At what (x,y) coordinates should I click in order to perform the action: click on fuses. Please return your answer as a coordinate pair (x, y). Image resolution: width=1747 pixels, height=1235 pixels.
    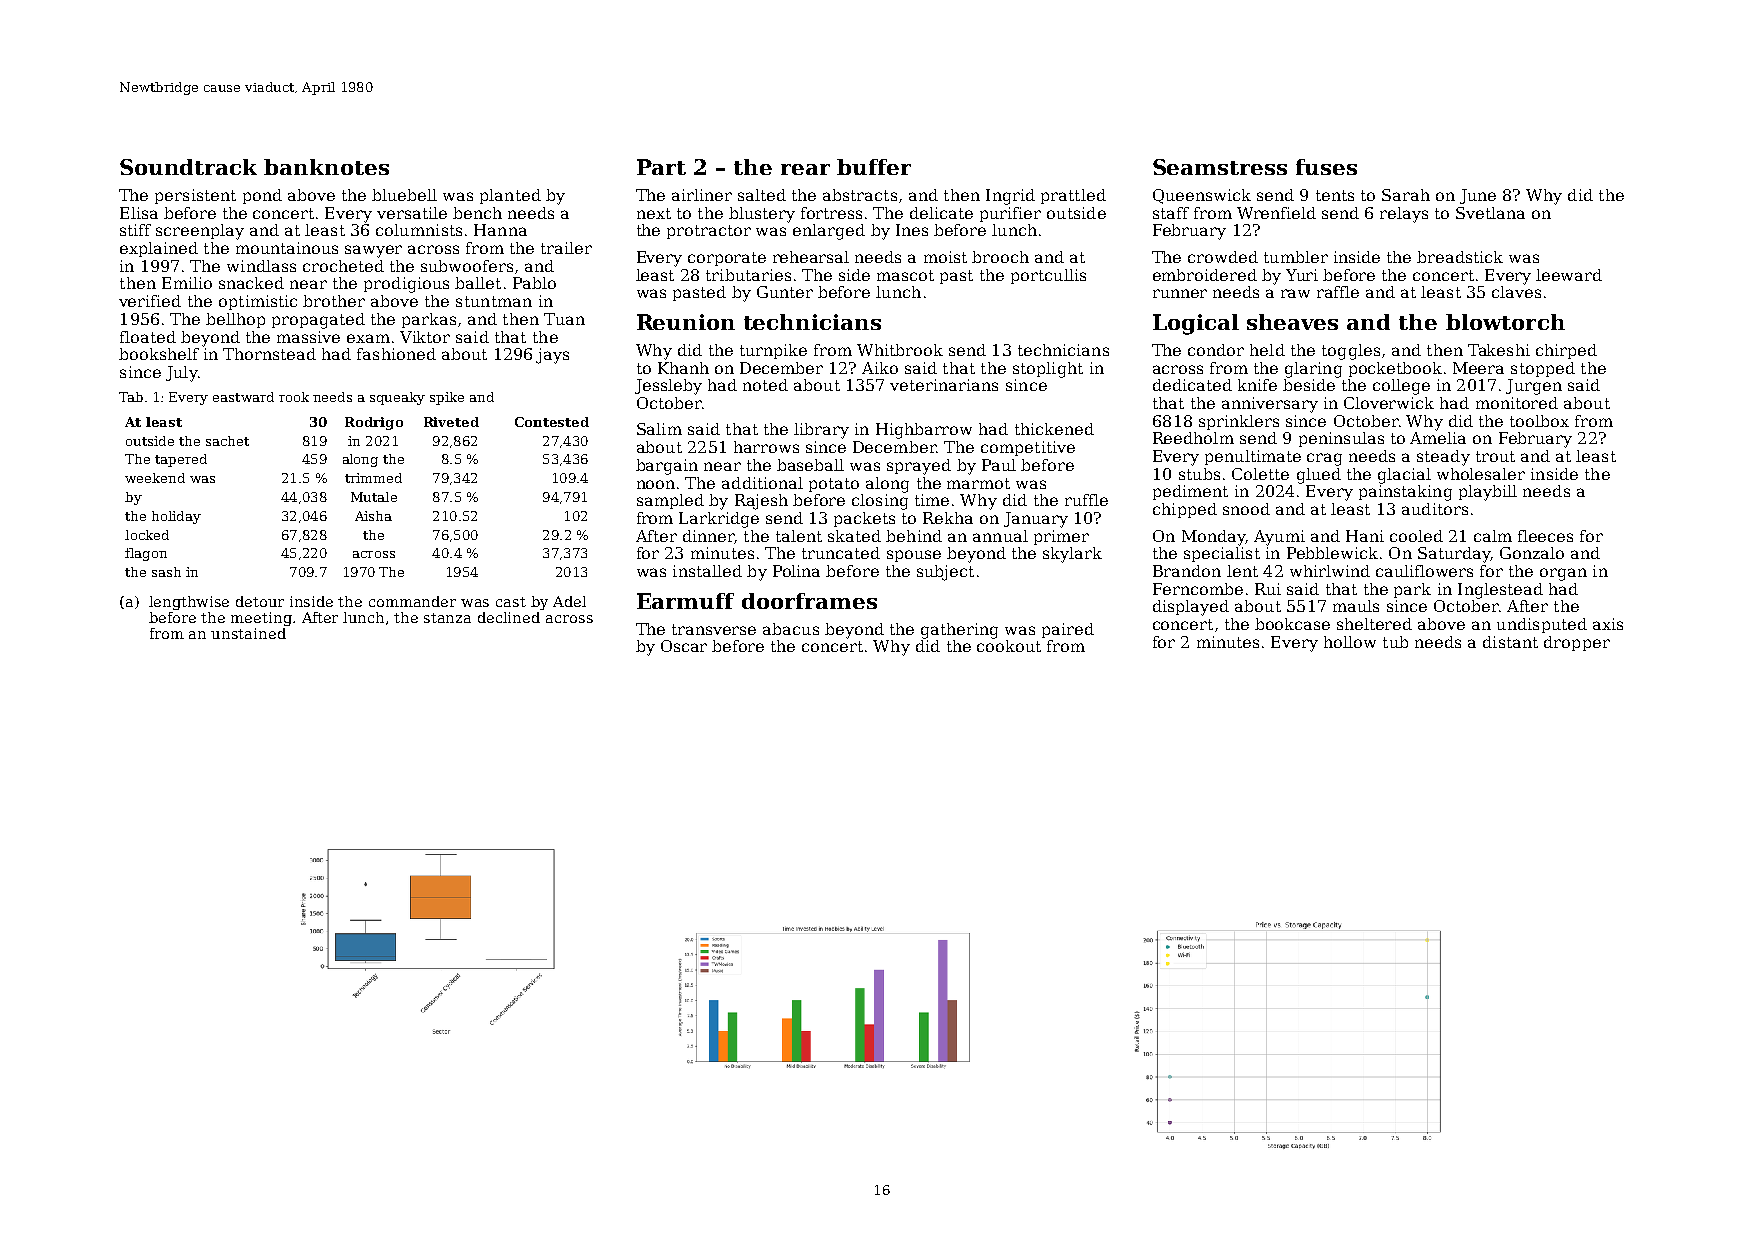
    Looking at the image, I should click on (1326, 167).
